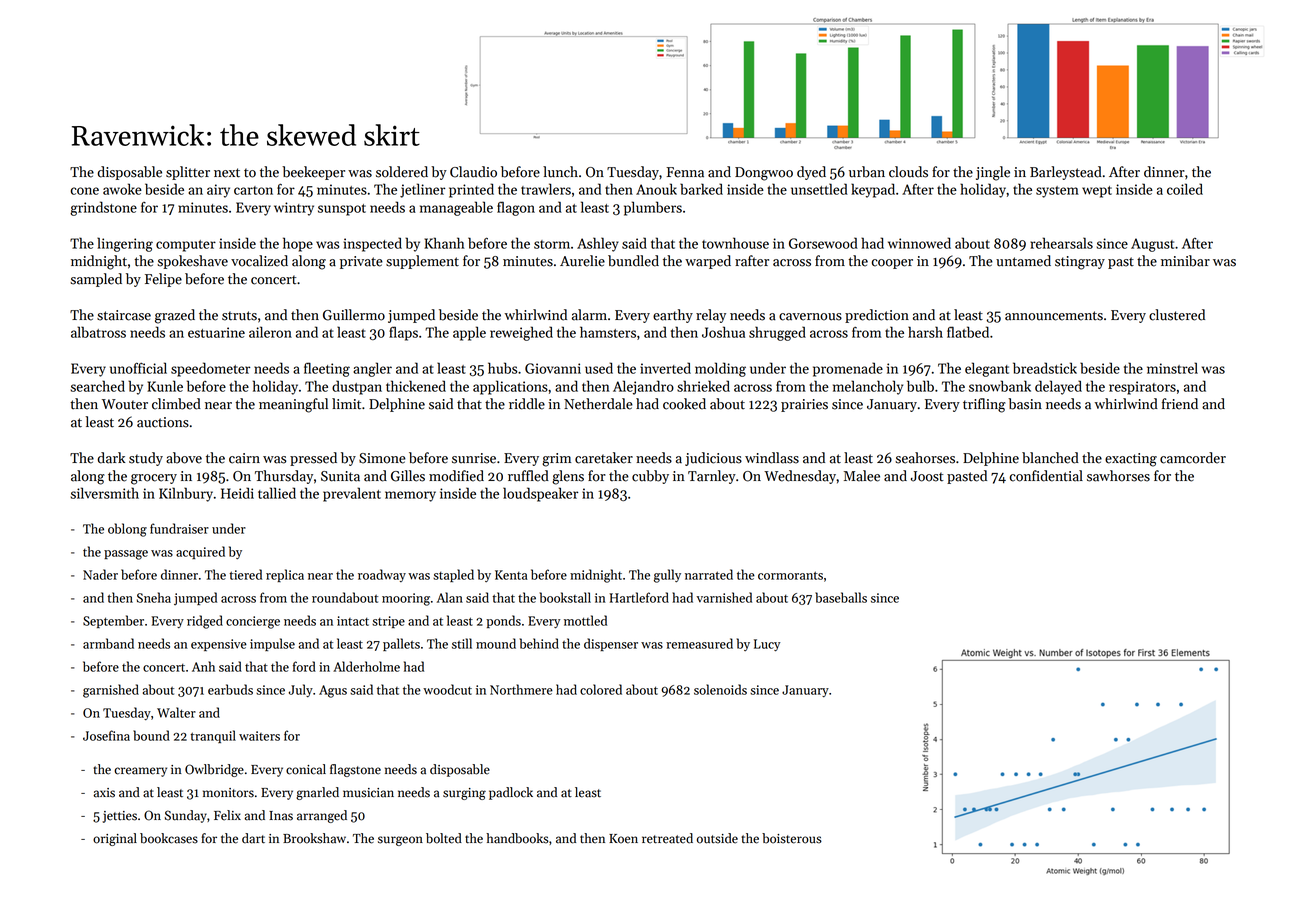  What do you see at coordinates (119, 817) in the page?
I see `jetties` at bounding box center [119, 817].
